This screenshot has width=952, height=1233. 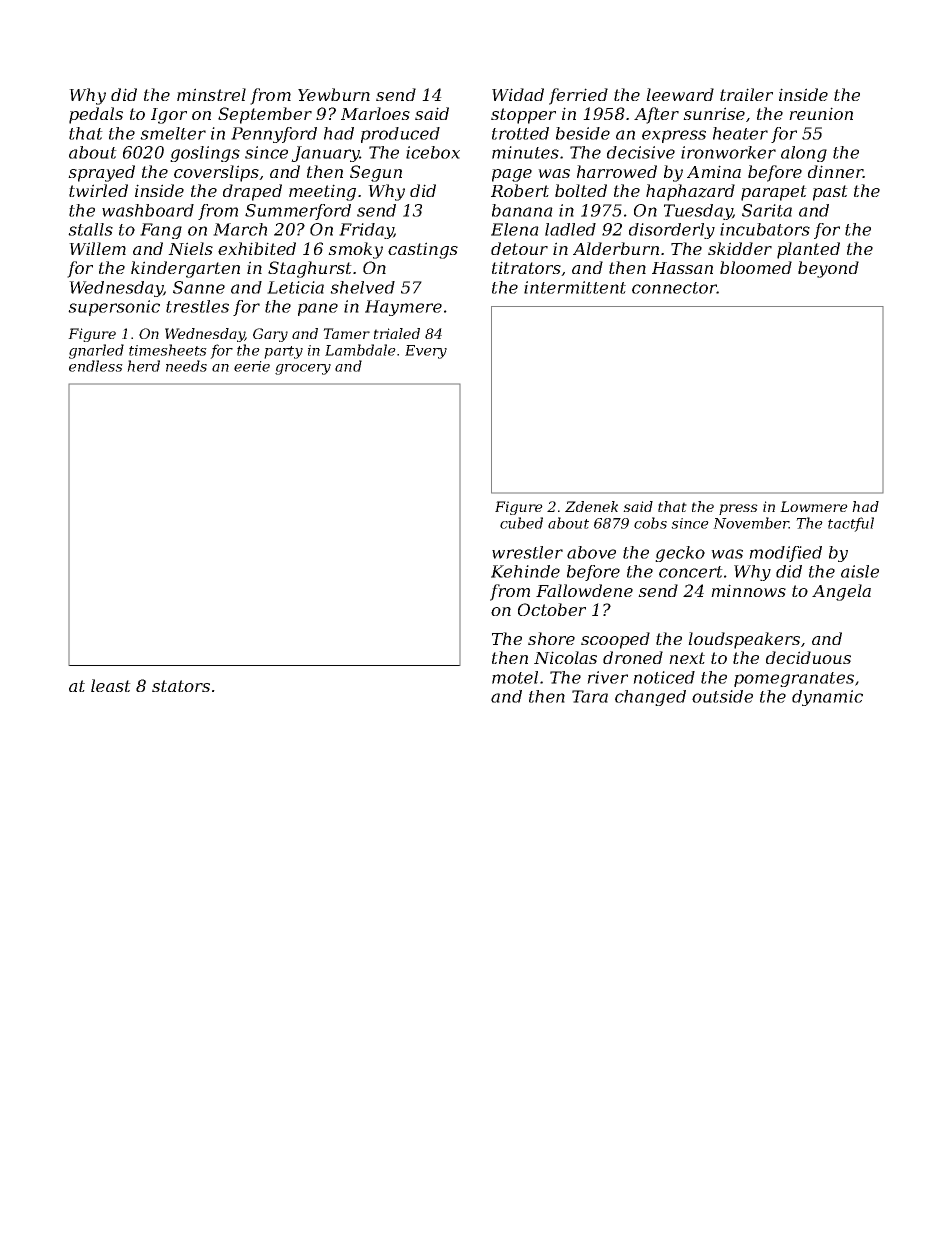 What do you see at coordinates (518, 94) in the screenshot?
I see `Widad` at bounding box center [518, 94].
